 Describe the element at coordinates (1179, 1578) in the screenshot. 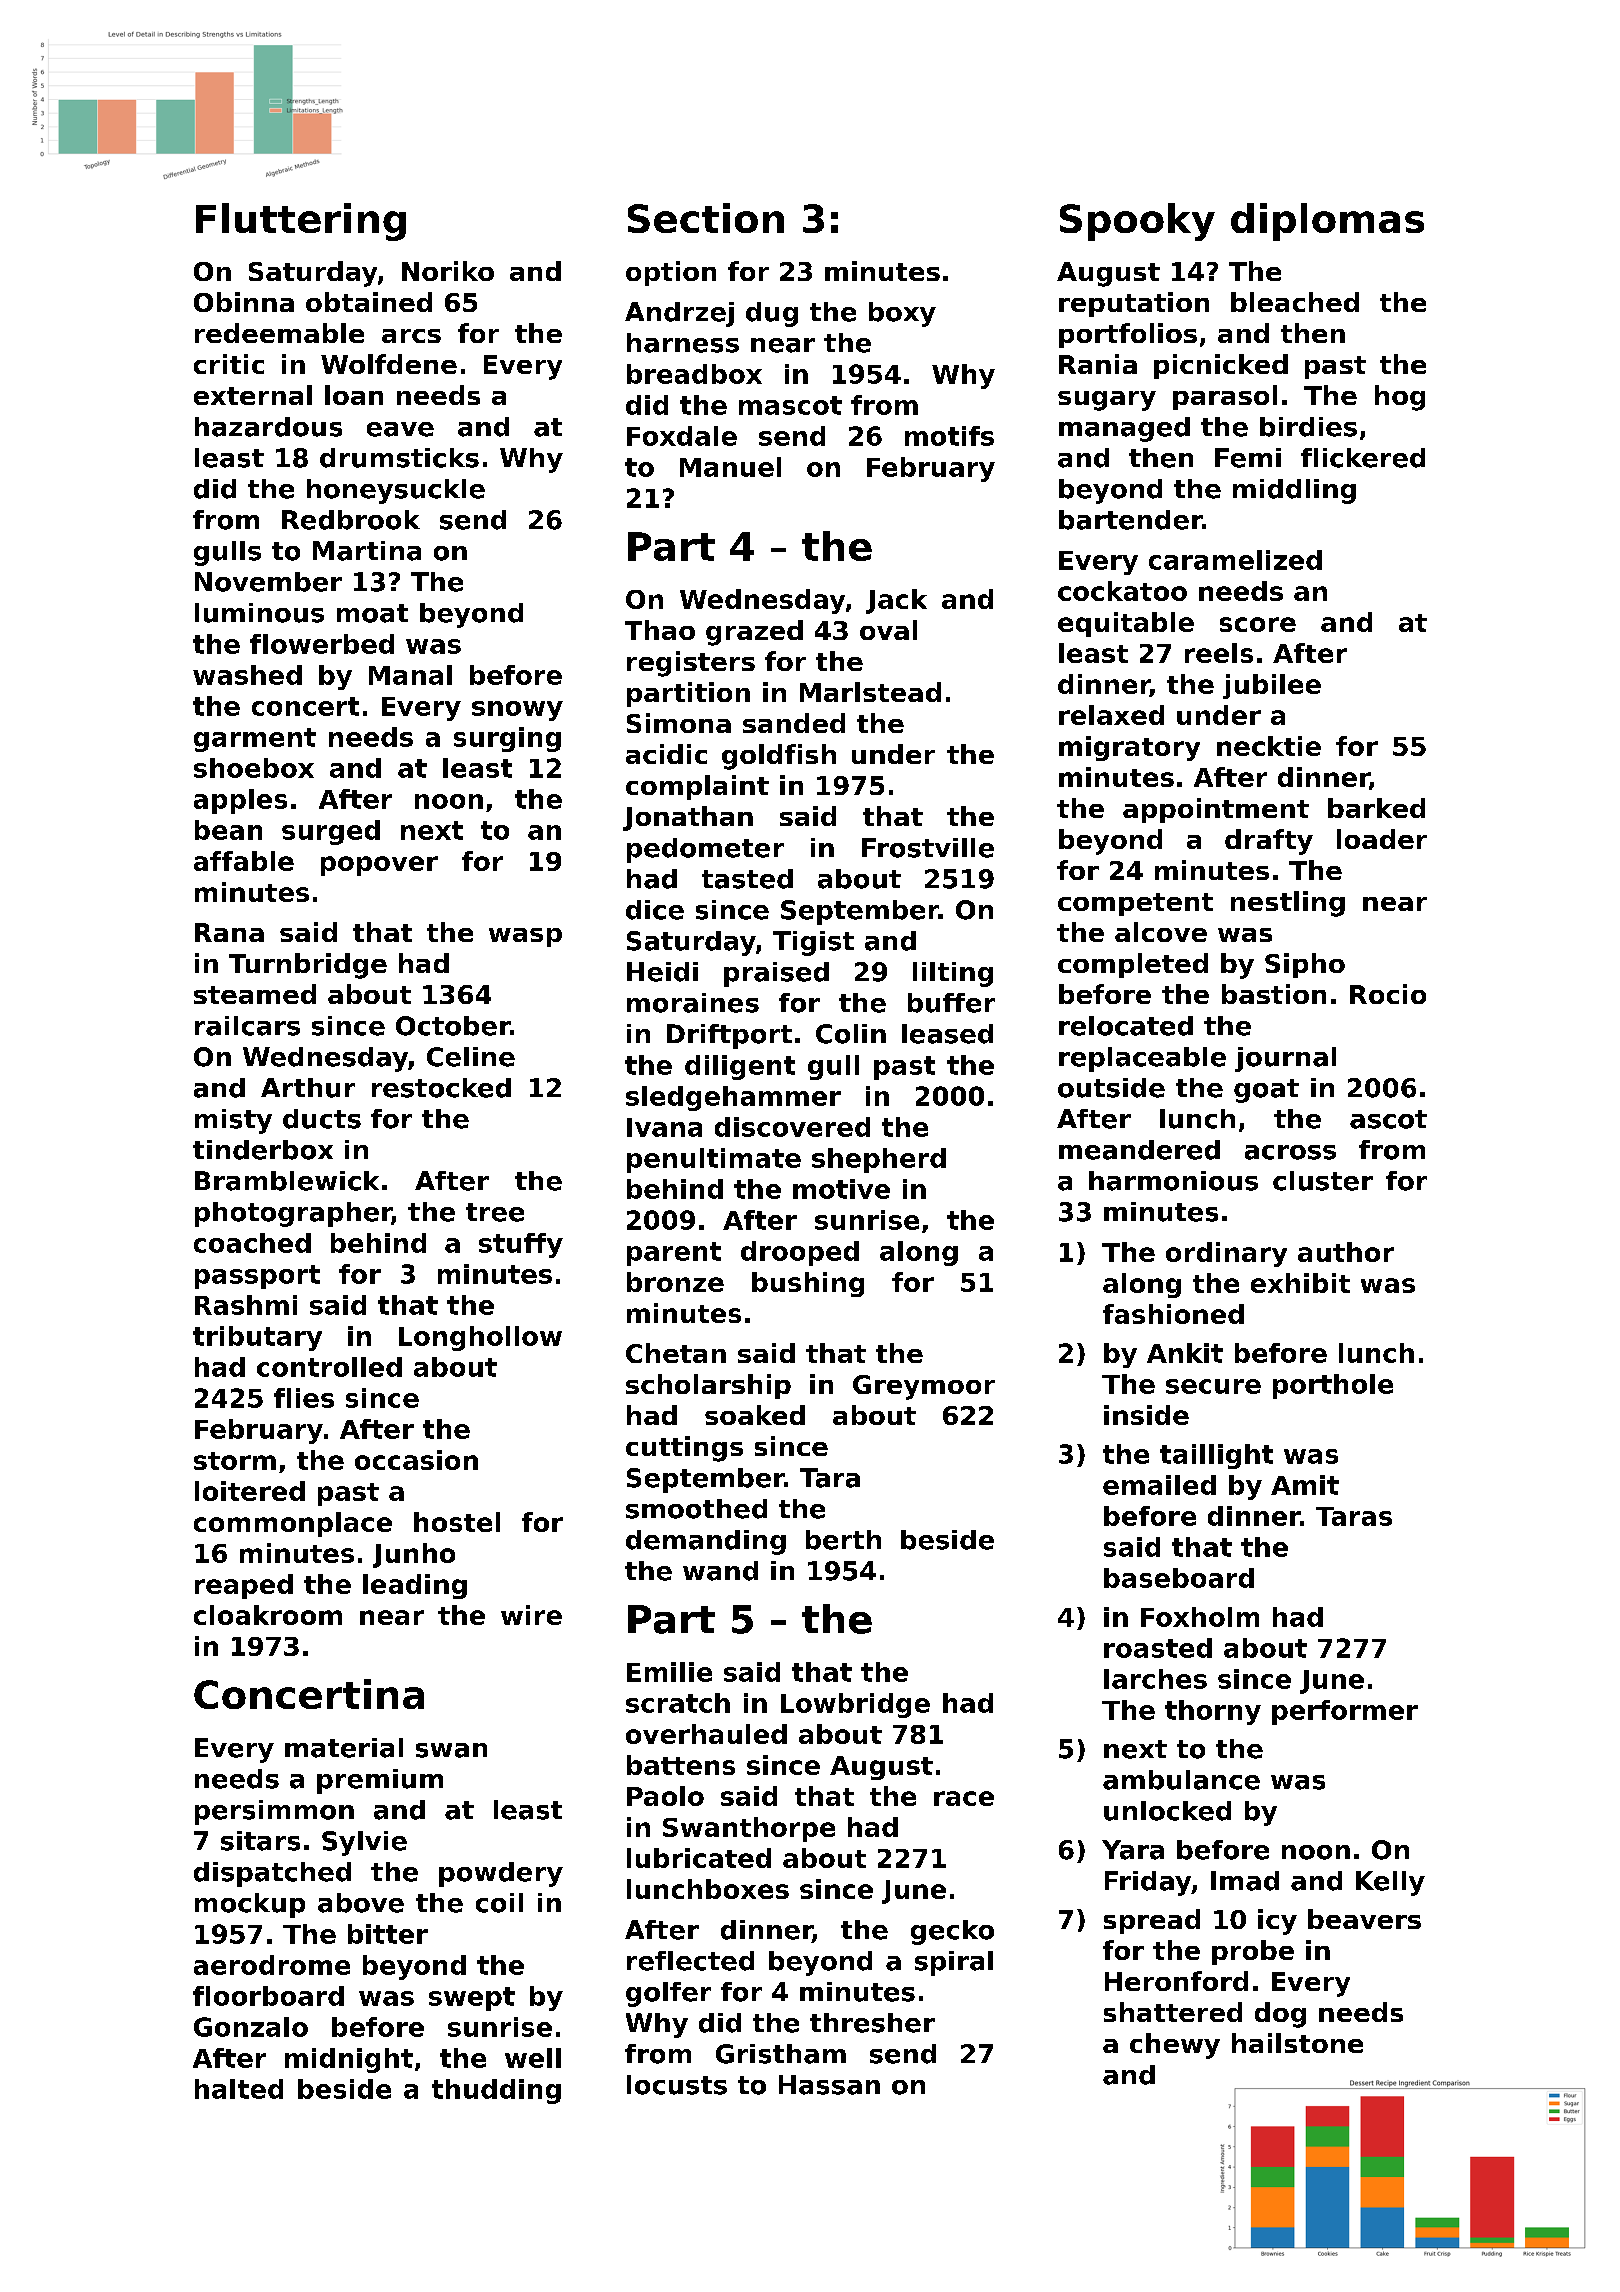

I see `baseboard` at that location.
